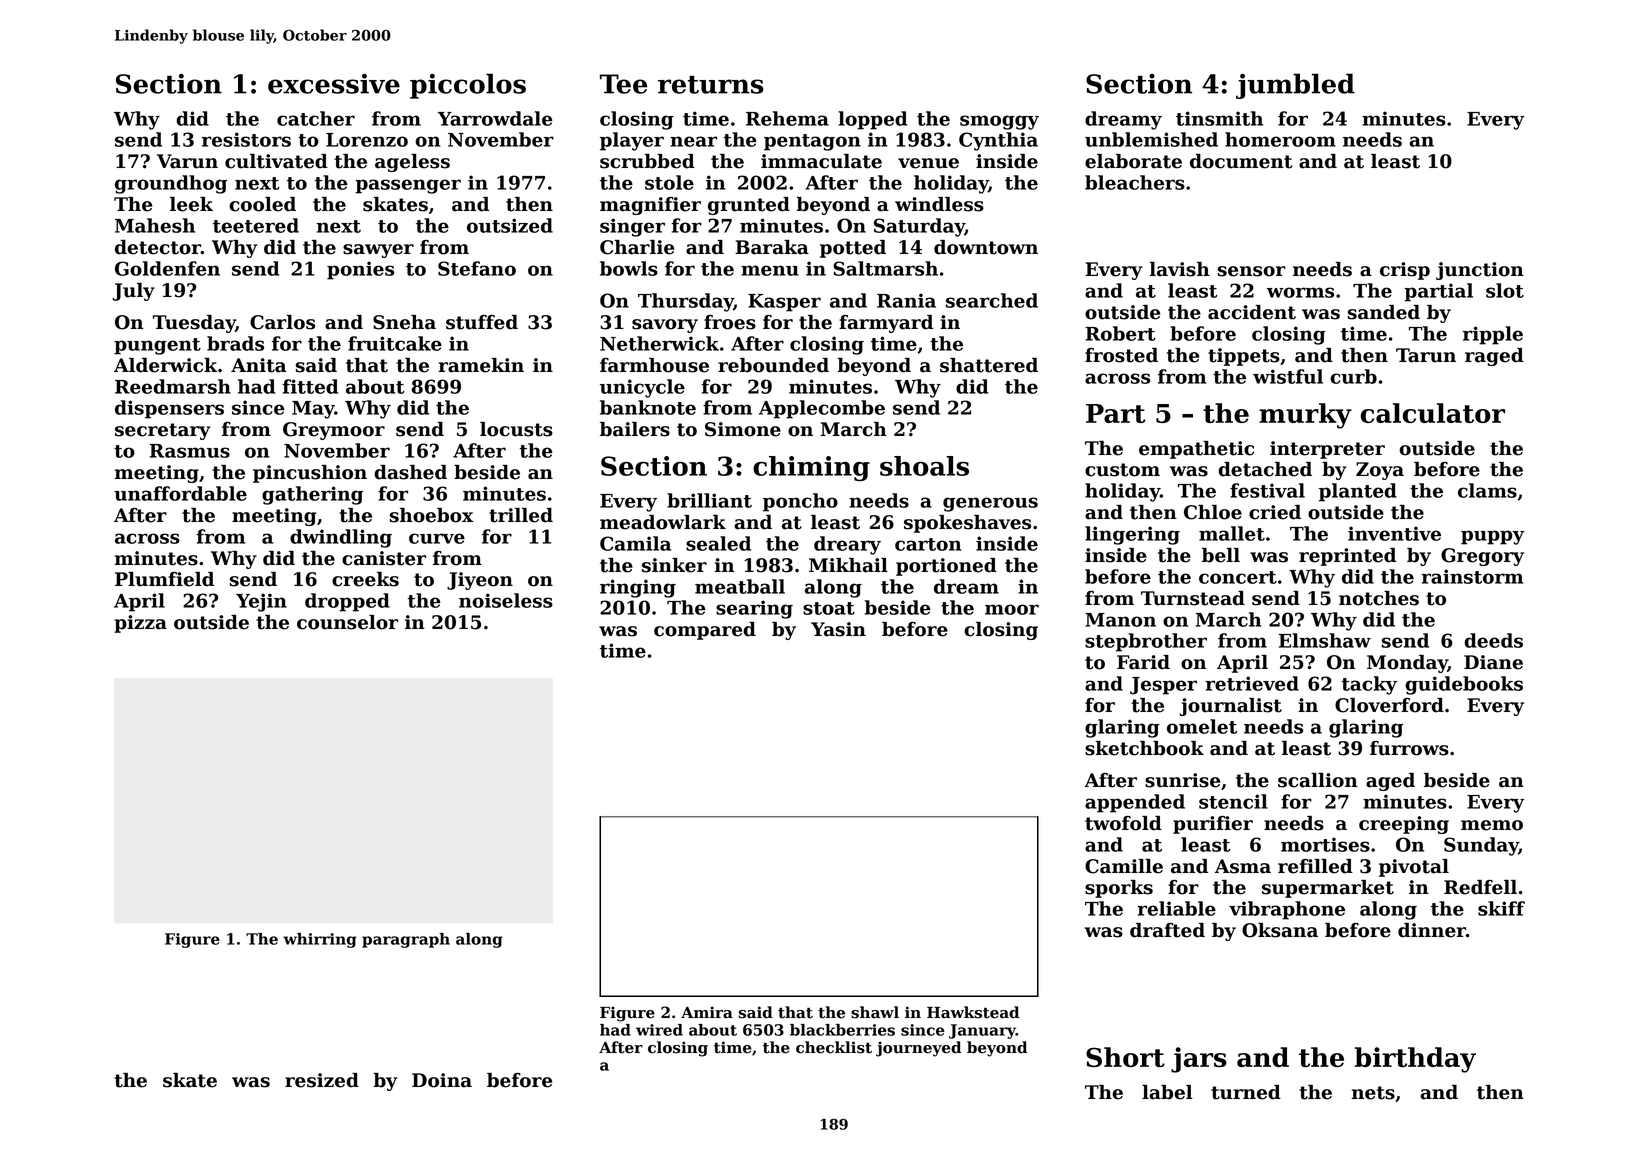 Image resolution: width=1638 pixels, height=1158 pixels. Describe the element at coordinates (395, 343) in the page. I see `fruitcake` at that location.
